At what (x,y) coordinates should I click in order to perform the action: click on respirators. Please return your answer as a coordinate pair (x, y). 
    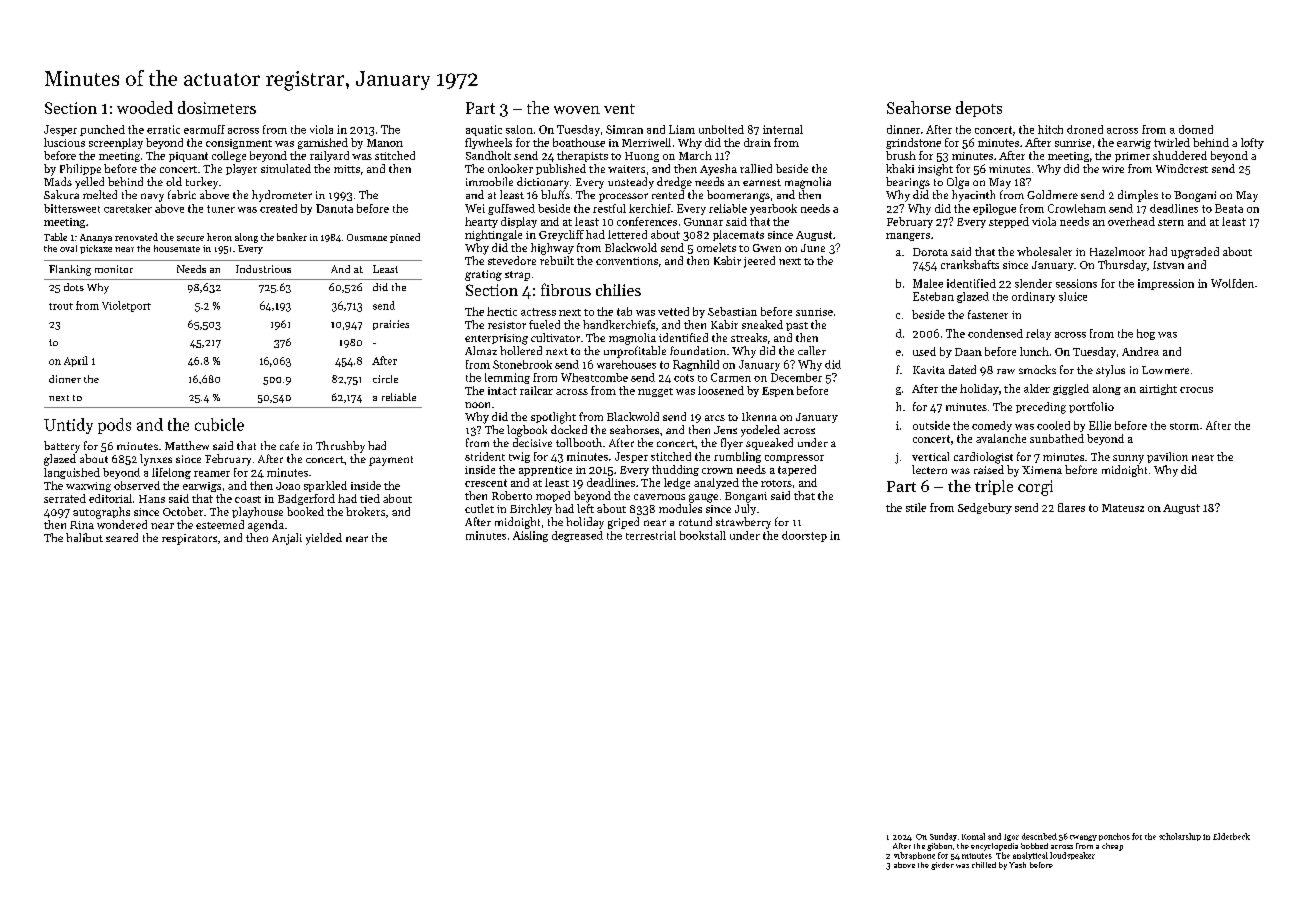
    Looking at the image, I should click on (189, 539).
